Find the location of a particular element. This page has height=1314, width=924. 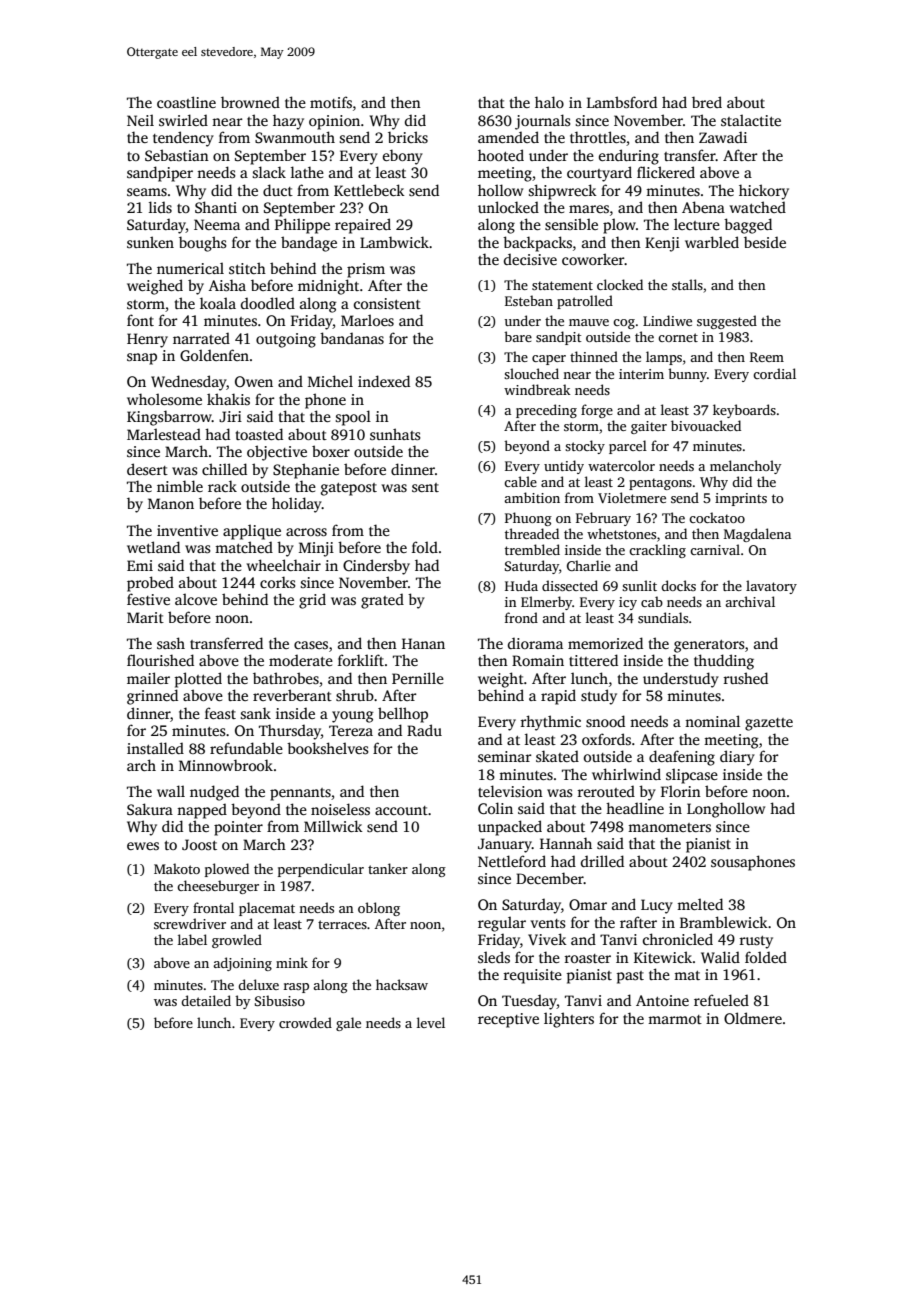

deluxe is located at coordinates (258, 984).
